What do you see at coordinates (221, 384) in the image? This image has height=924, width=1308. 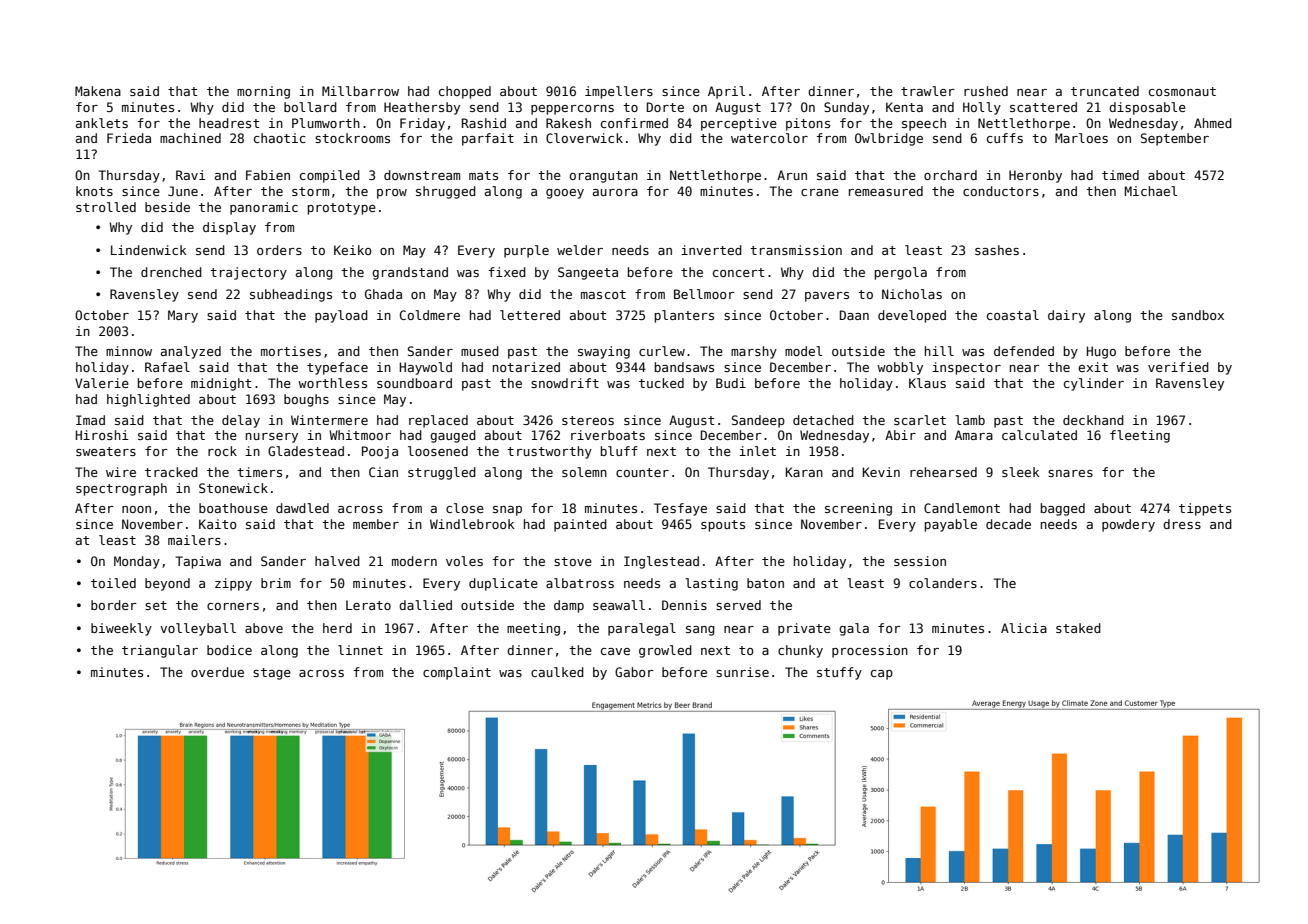 I see `midnight` at bounding box center [221, 384].
